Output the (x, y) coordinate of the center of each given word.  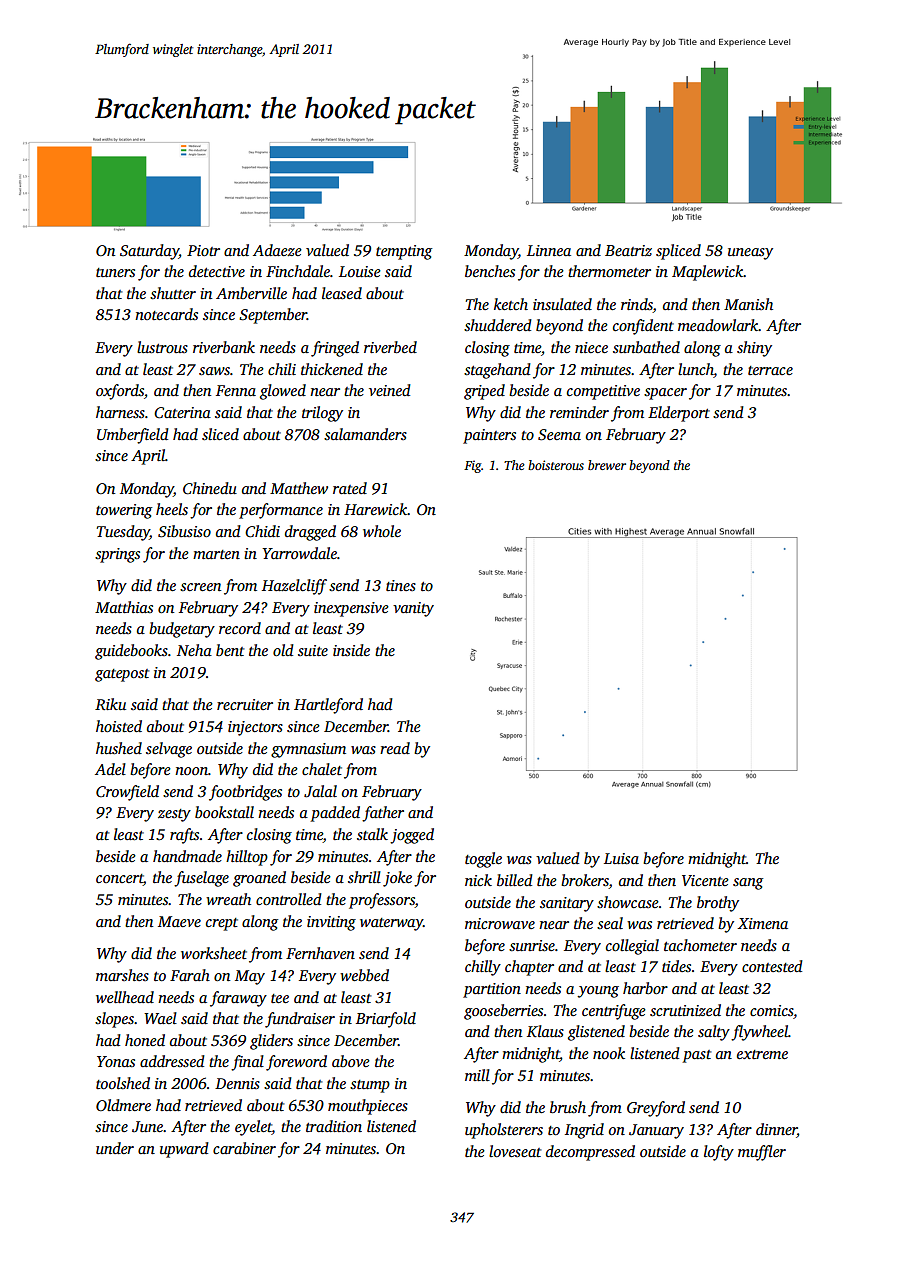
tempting (404, 252)
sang (748, 884)
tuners (115, 272)
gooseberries (503, 1012)
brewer (607, 465)
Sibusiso (184, 531)
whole (382, 531)
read (395, 748)
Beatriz (628, 250)
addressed (172, 1061)
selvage (169, 750)
